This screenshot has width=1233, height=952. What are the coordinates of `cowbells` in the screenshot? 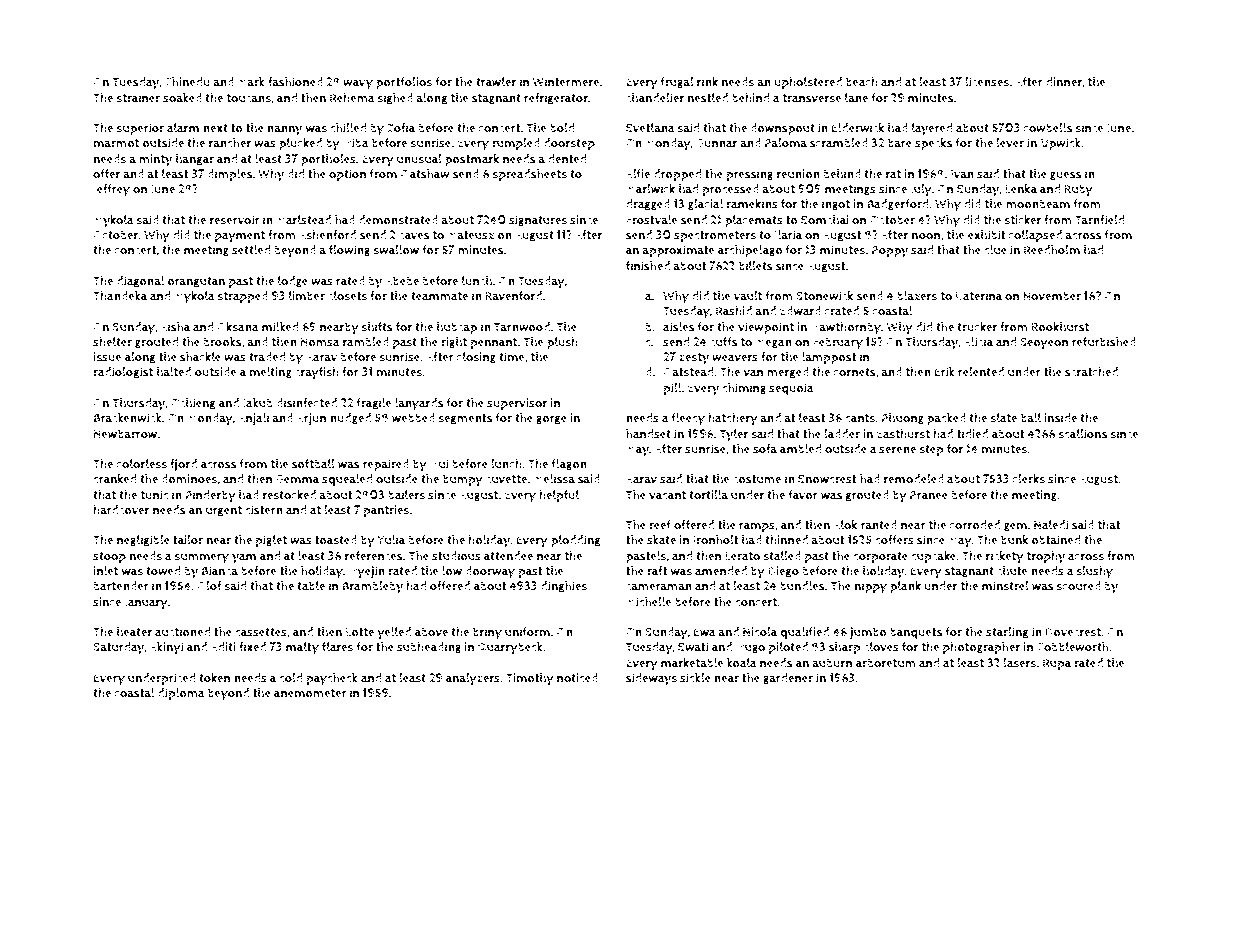 It's located at (1048, 128).
